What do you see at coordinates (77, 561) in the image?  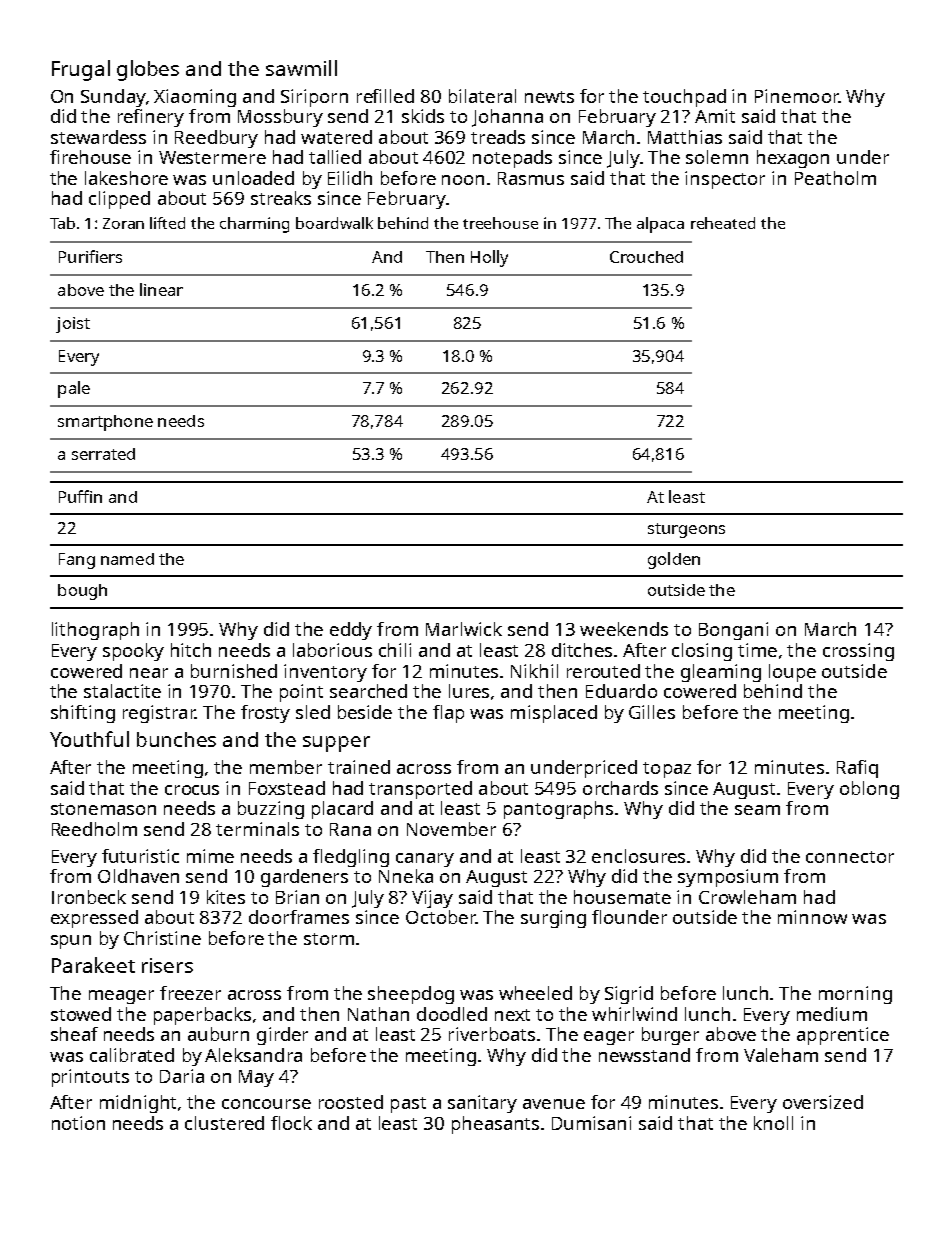 I see `Fang` at bounding box center [77, 561].
